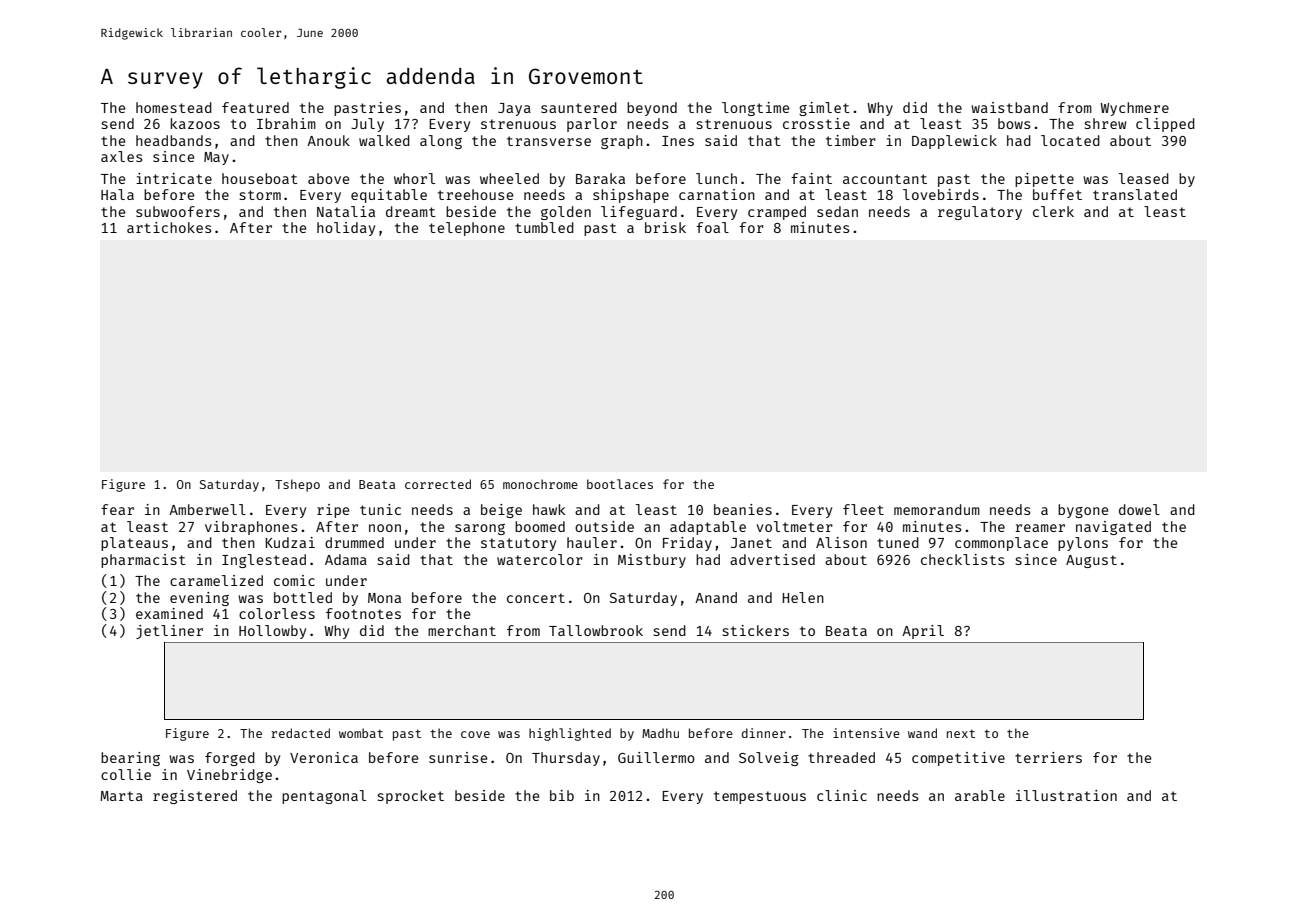 Image resolution: width=1308 pixels, height=924 pixels. What do you see at coordinates (824, 109) in the screenshot?
I see `gimlet` at bounding box center [824, 109].
